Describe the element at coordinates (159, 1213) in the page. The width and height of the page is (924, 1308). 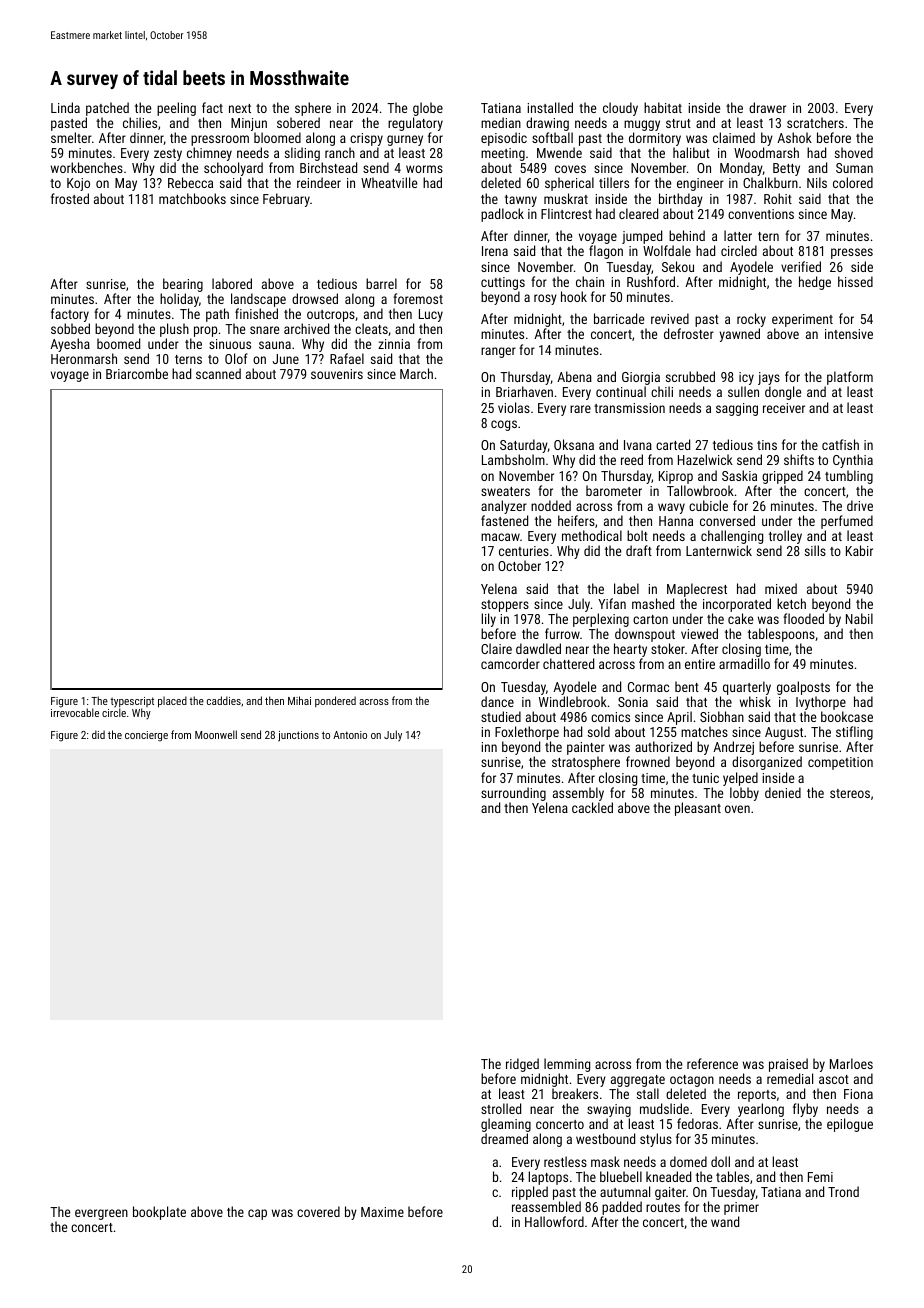
I see `bookplate` at that location.
